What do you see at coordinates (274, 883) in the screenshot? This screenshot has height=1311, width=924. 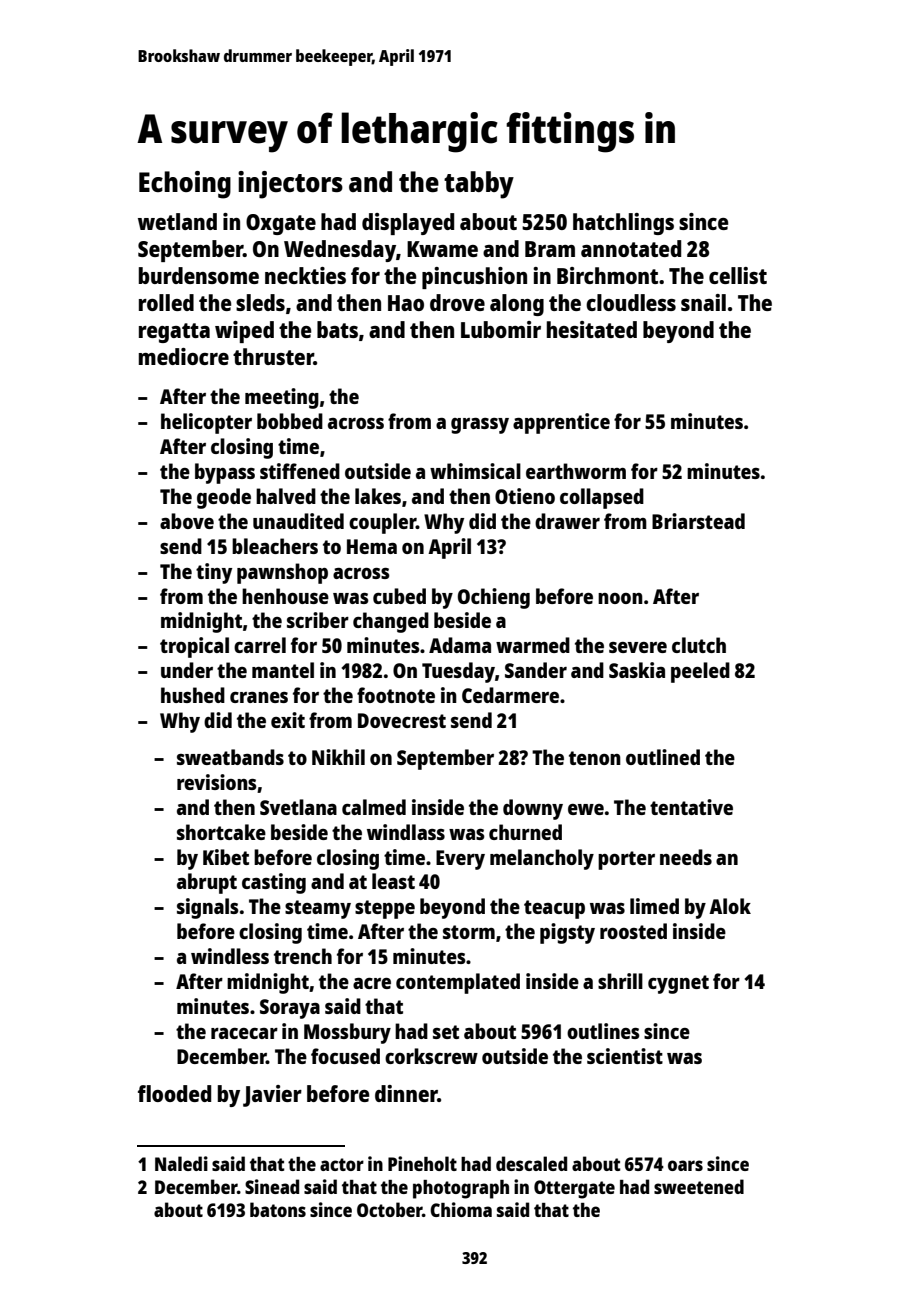 I see `casting` at bounding box center [274, 883].
